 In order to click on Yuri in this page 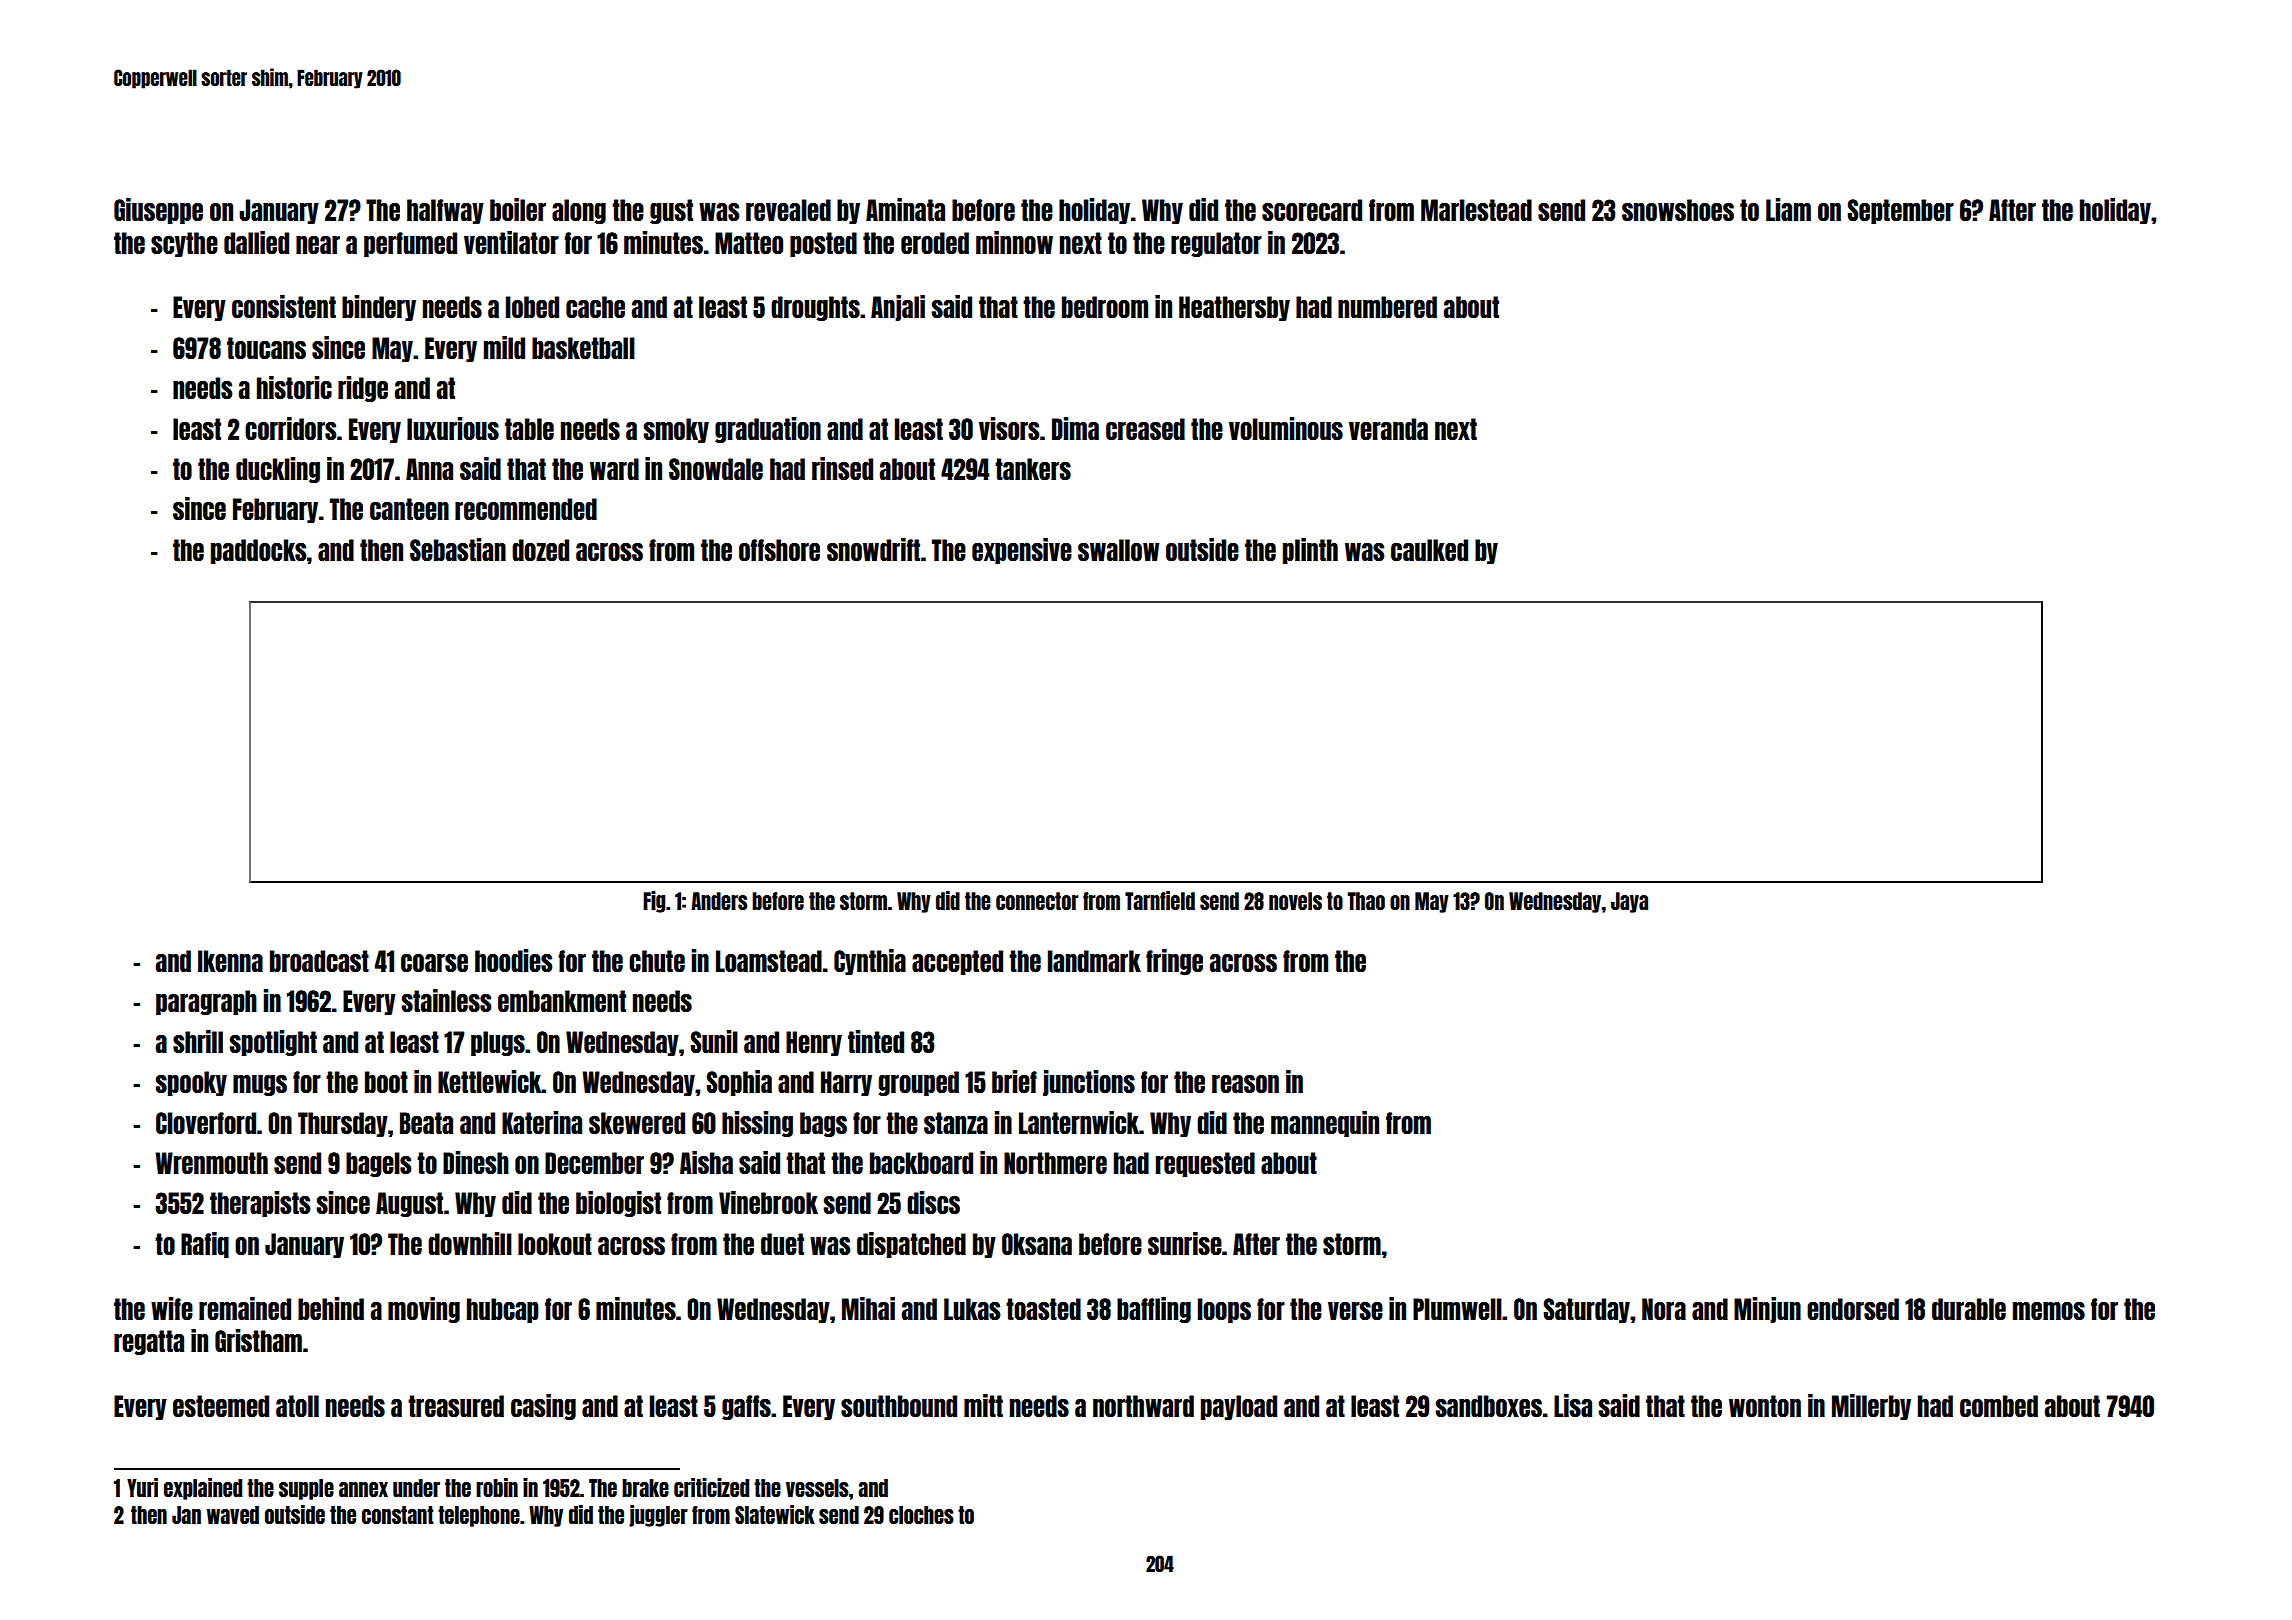, I will do `click(142, 1487)`.
